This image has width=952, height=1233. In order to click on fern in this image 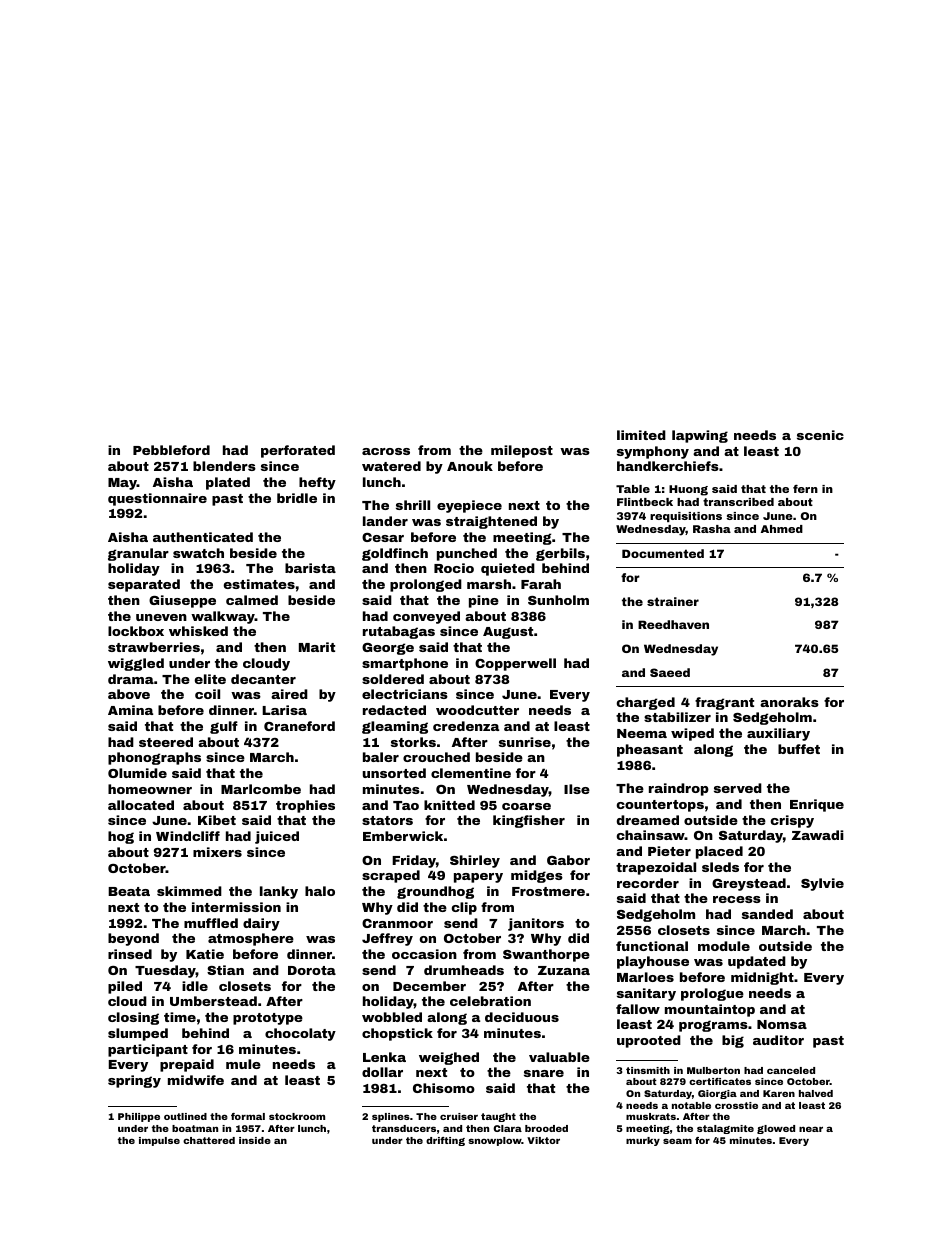, I will do `click(805, 488)`.
